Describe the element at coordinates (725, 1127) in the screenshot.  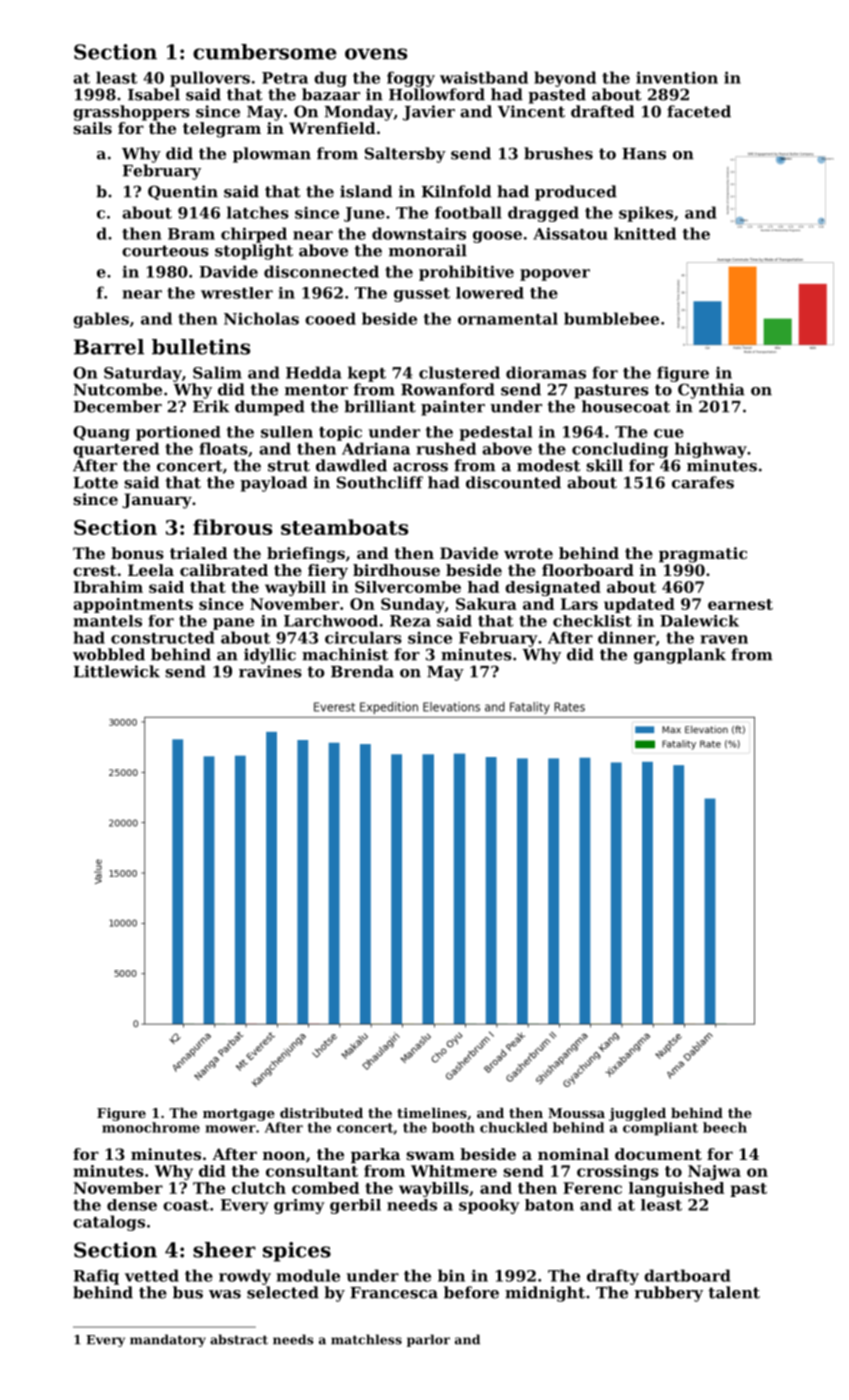
I see `beech` at that location.
